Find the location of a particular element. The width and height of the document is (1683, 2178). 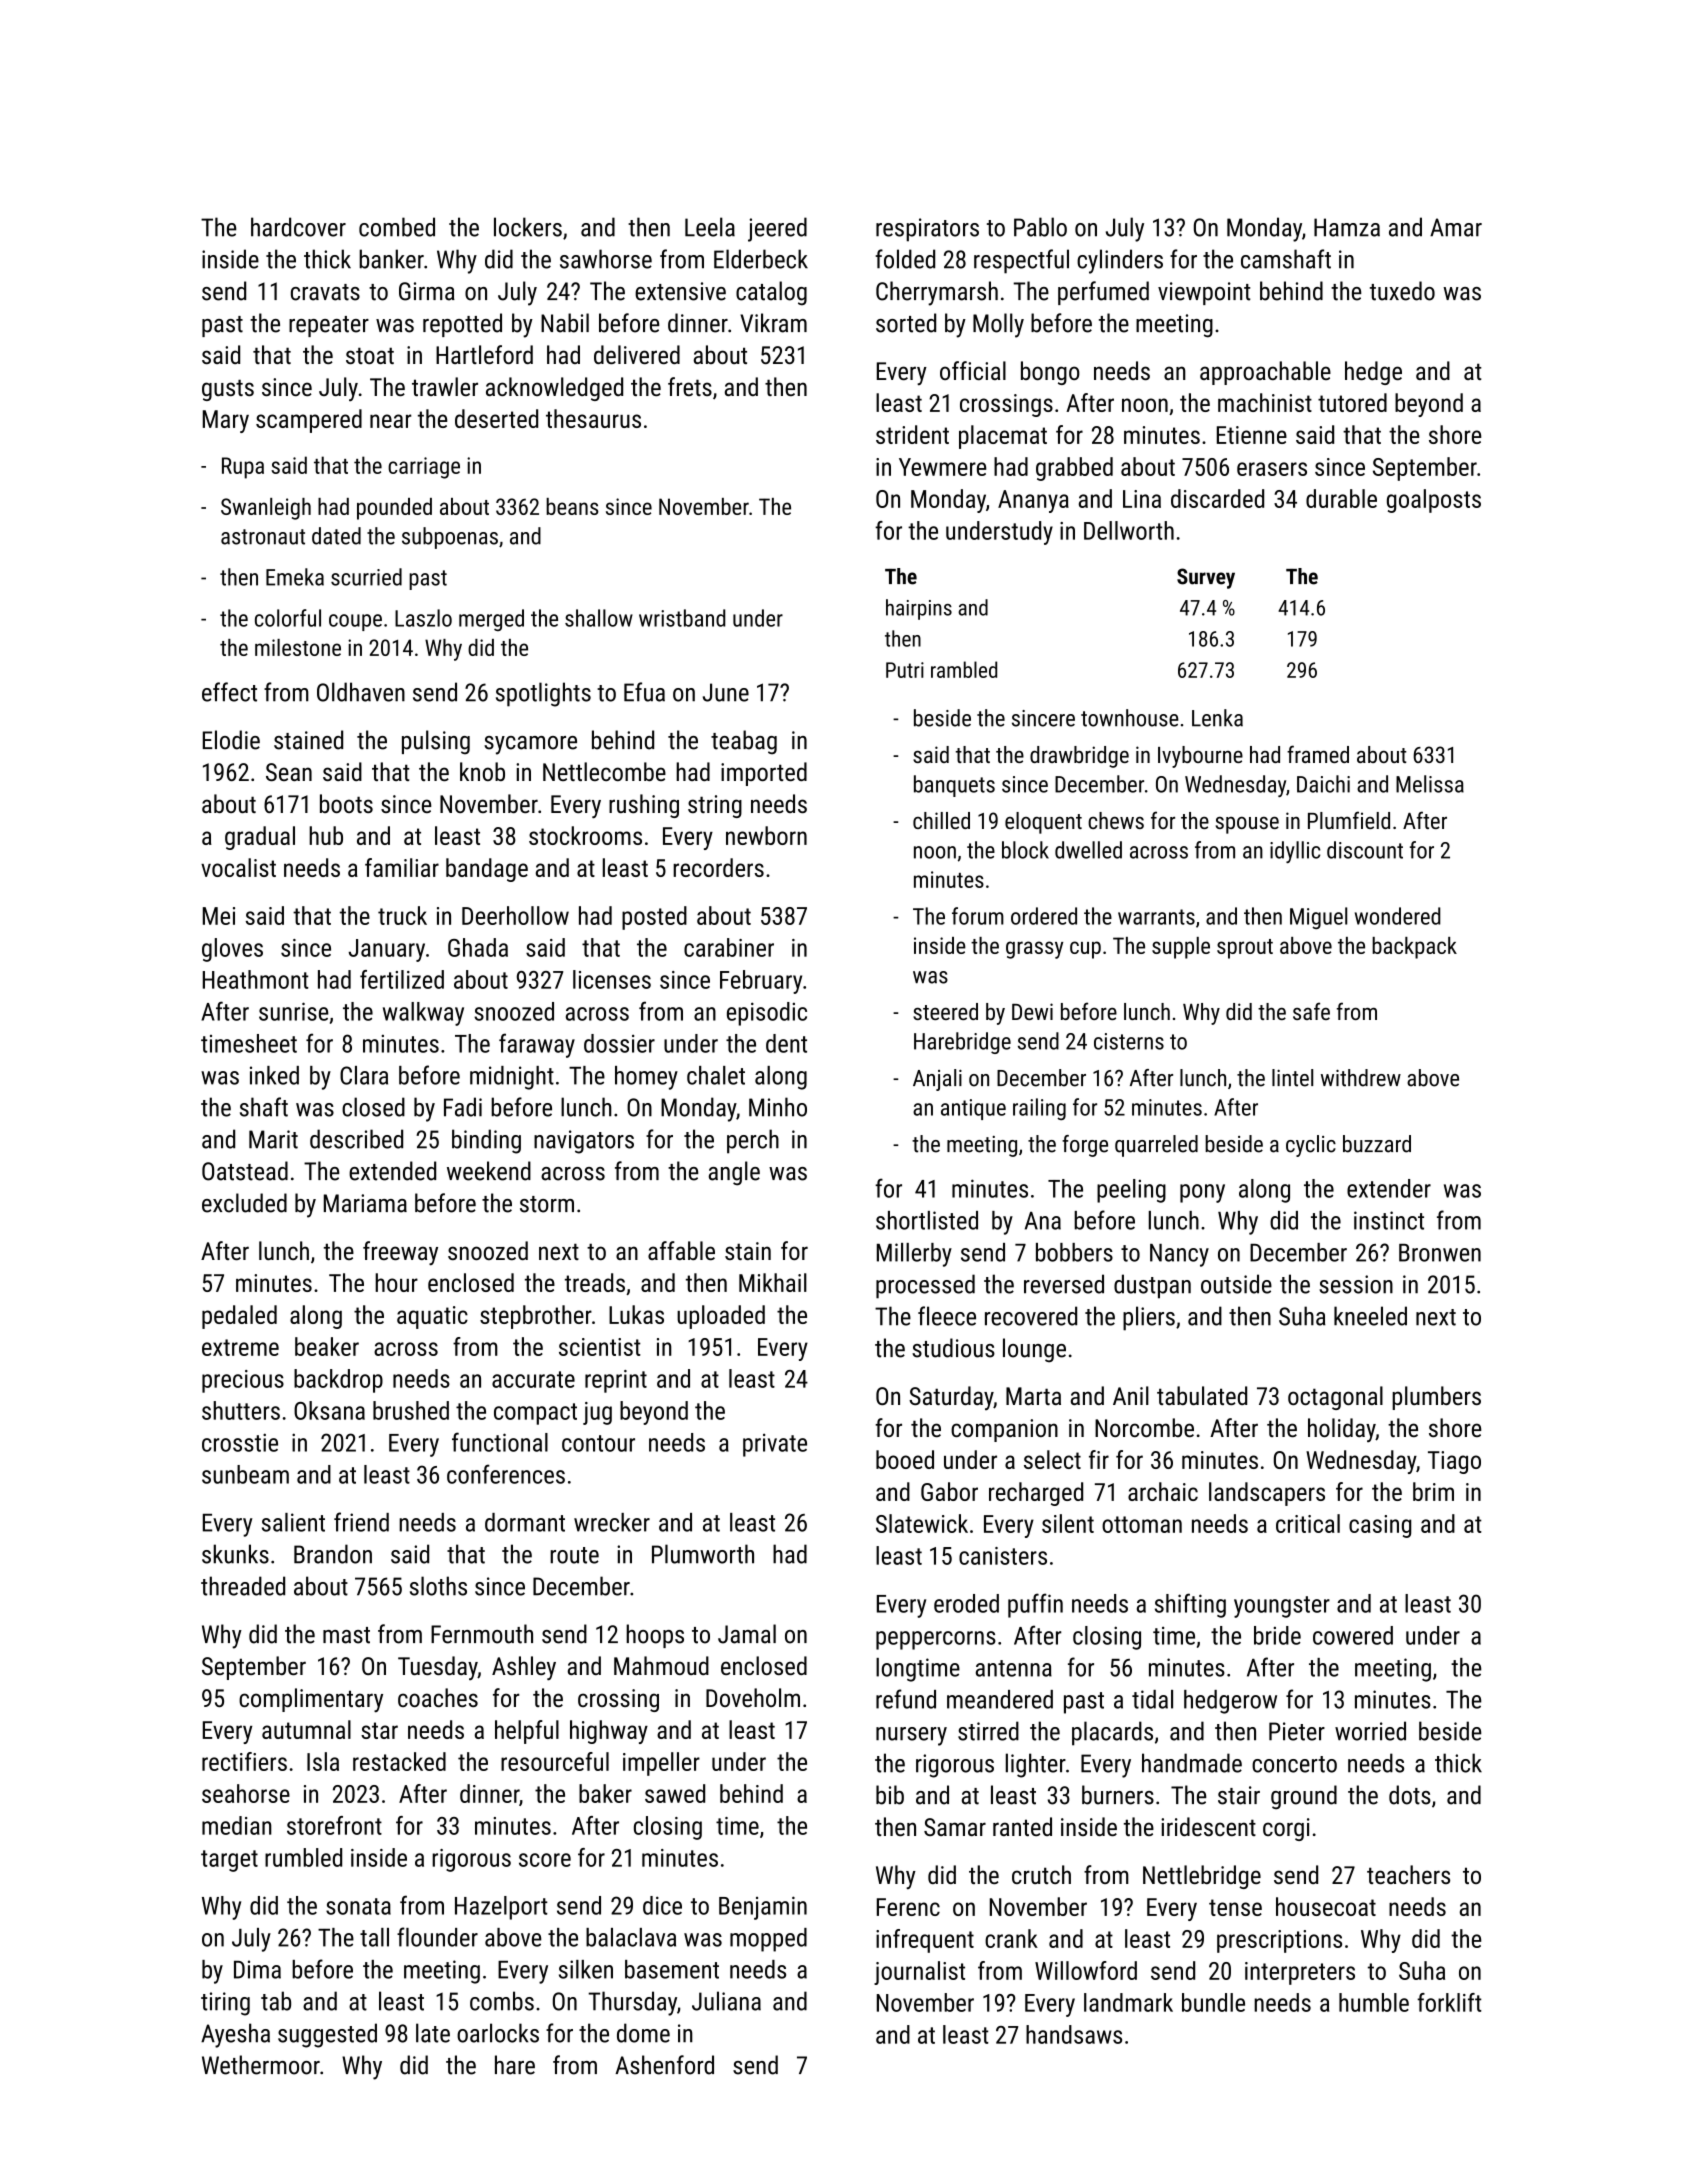

Hamza is located at coordinates (1347, 227).
